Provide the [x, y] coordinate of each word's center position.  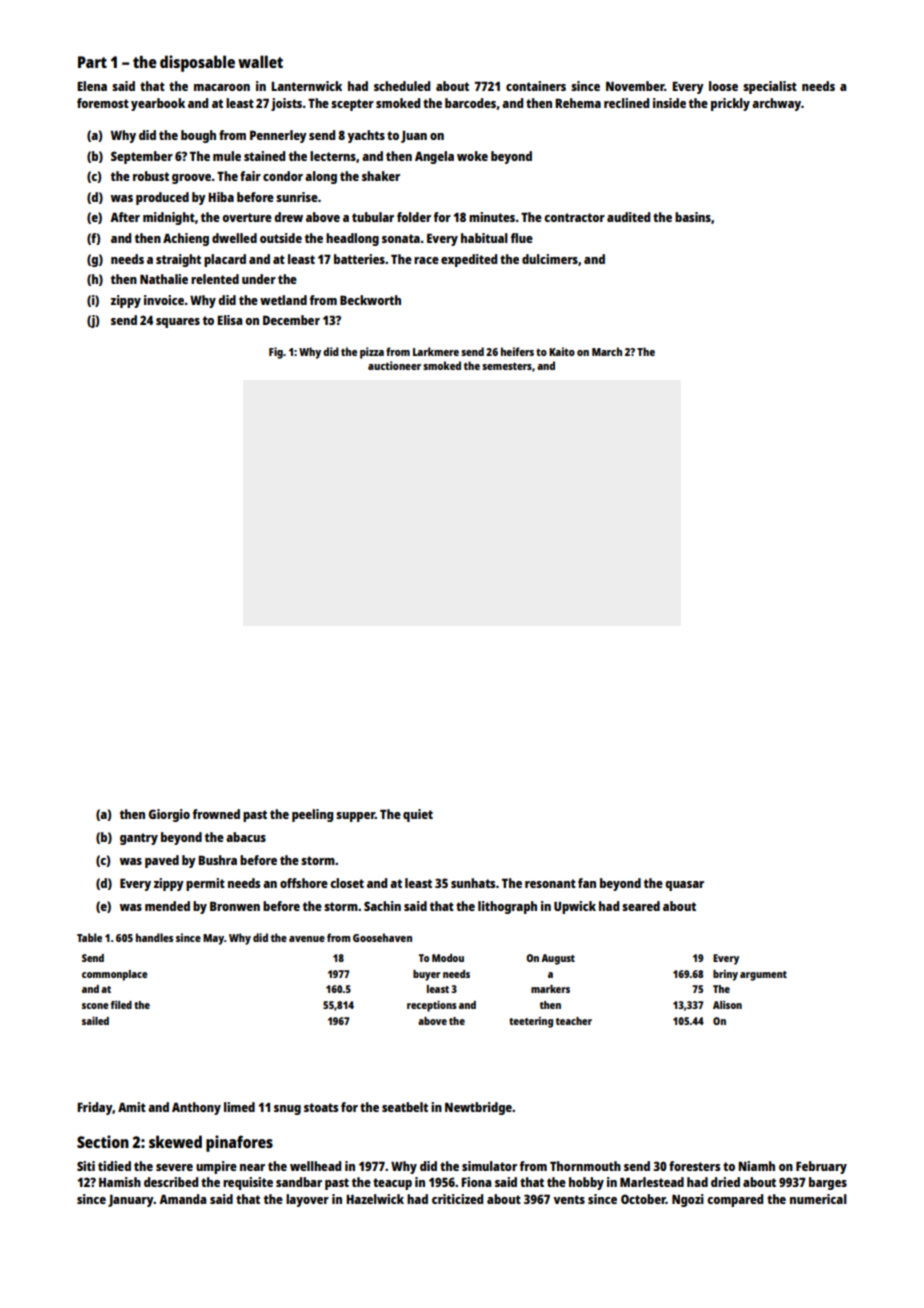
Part [92, 62]
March [607, 351]
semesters [507, 366]
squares [178, 323]
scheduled [402, 86]
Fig [276, 353]
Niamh [756, 1166]
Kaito [562, 351]
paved [162, 861]
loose [723, 86]
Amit [132, 1107]
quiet [418, 815]
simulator [489, 1166]
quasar [684, 886]
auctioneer [394, 365]
